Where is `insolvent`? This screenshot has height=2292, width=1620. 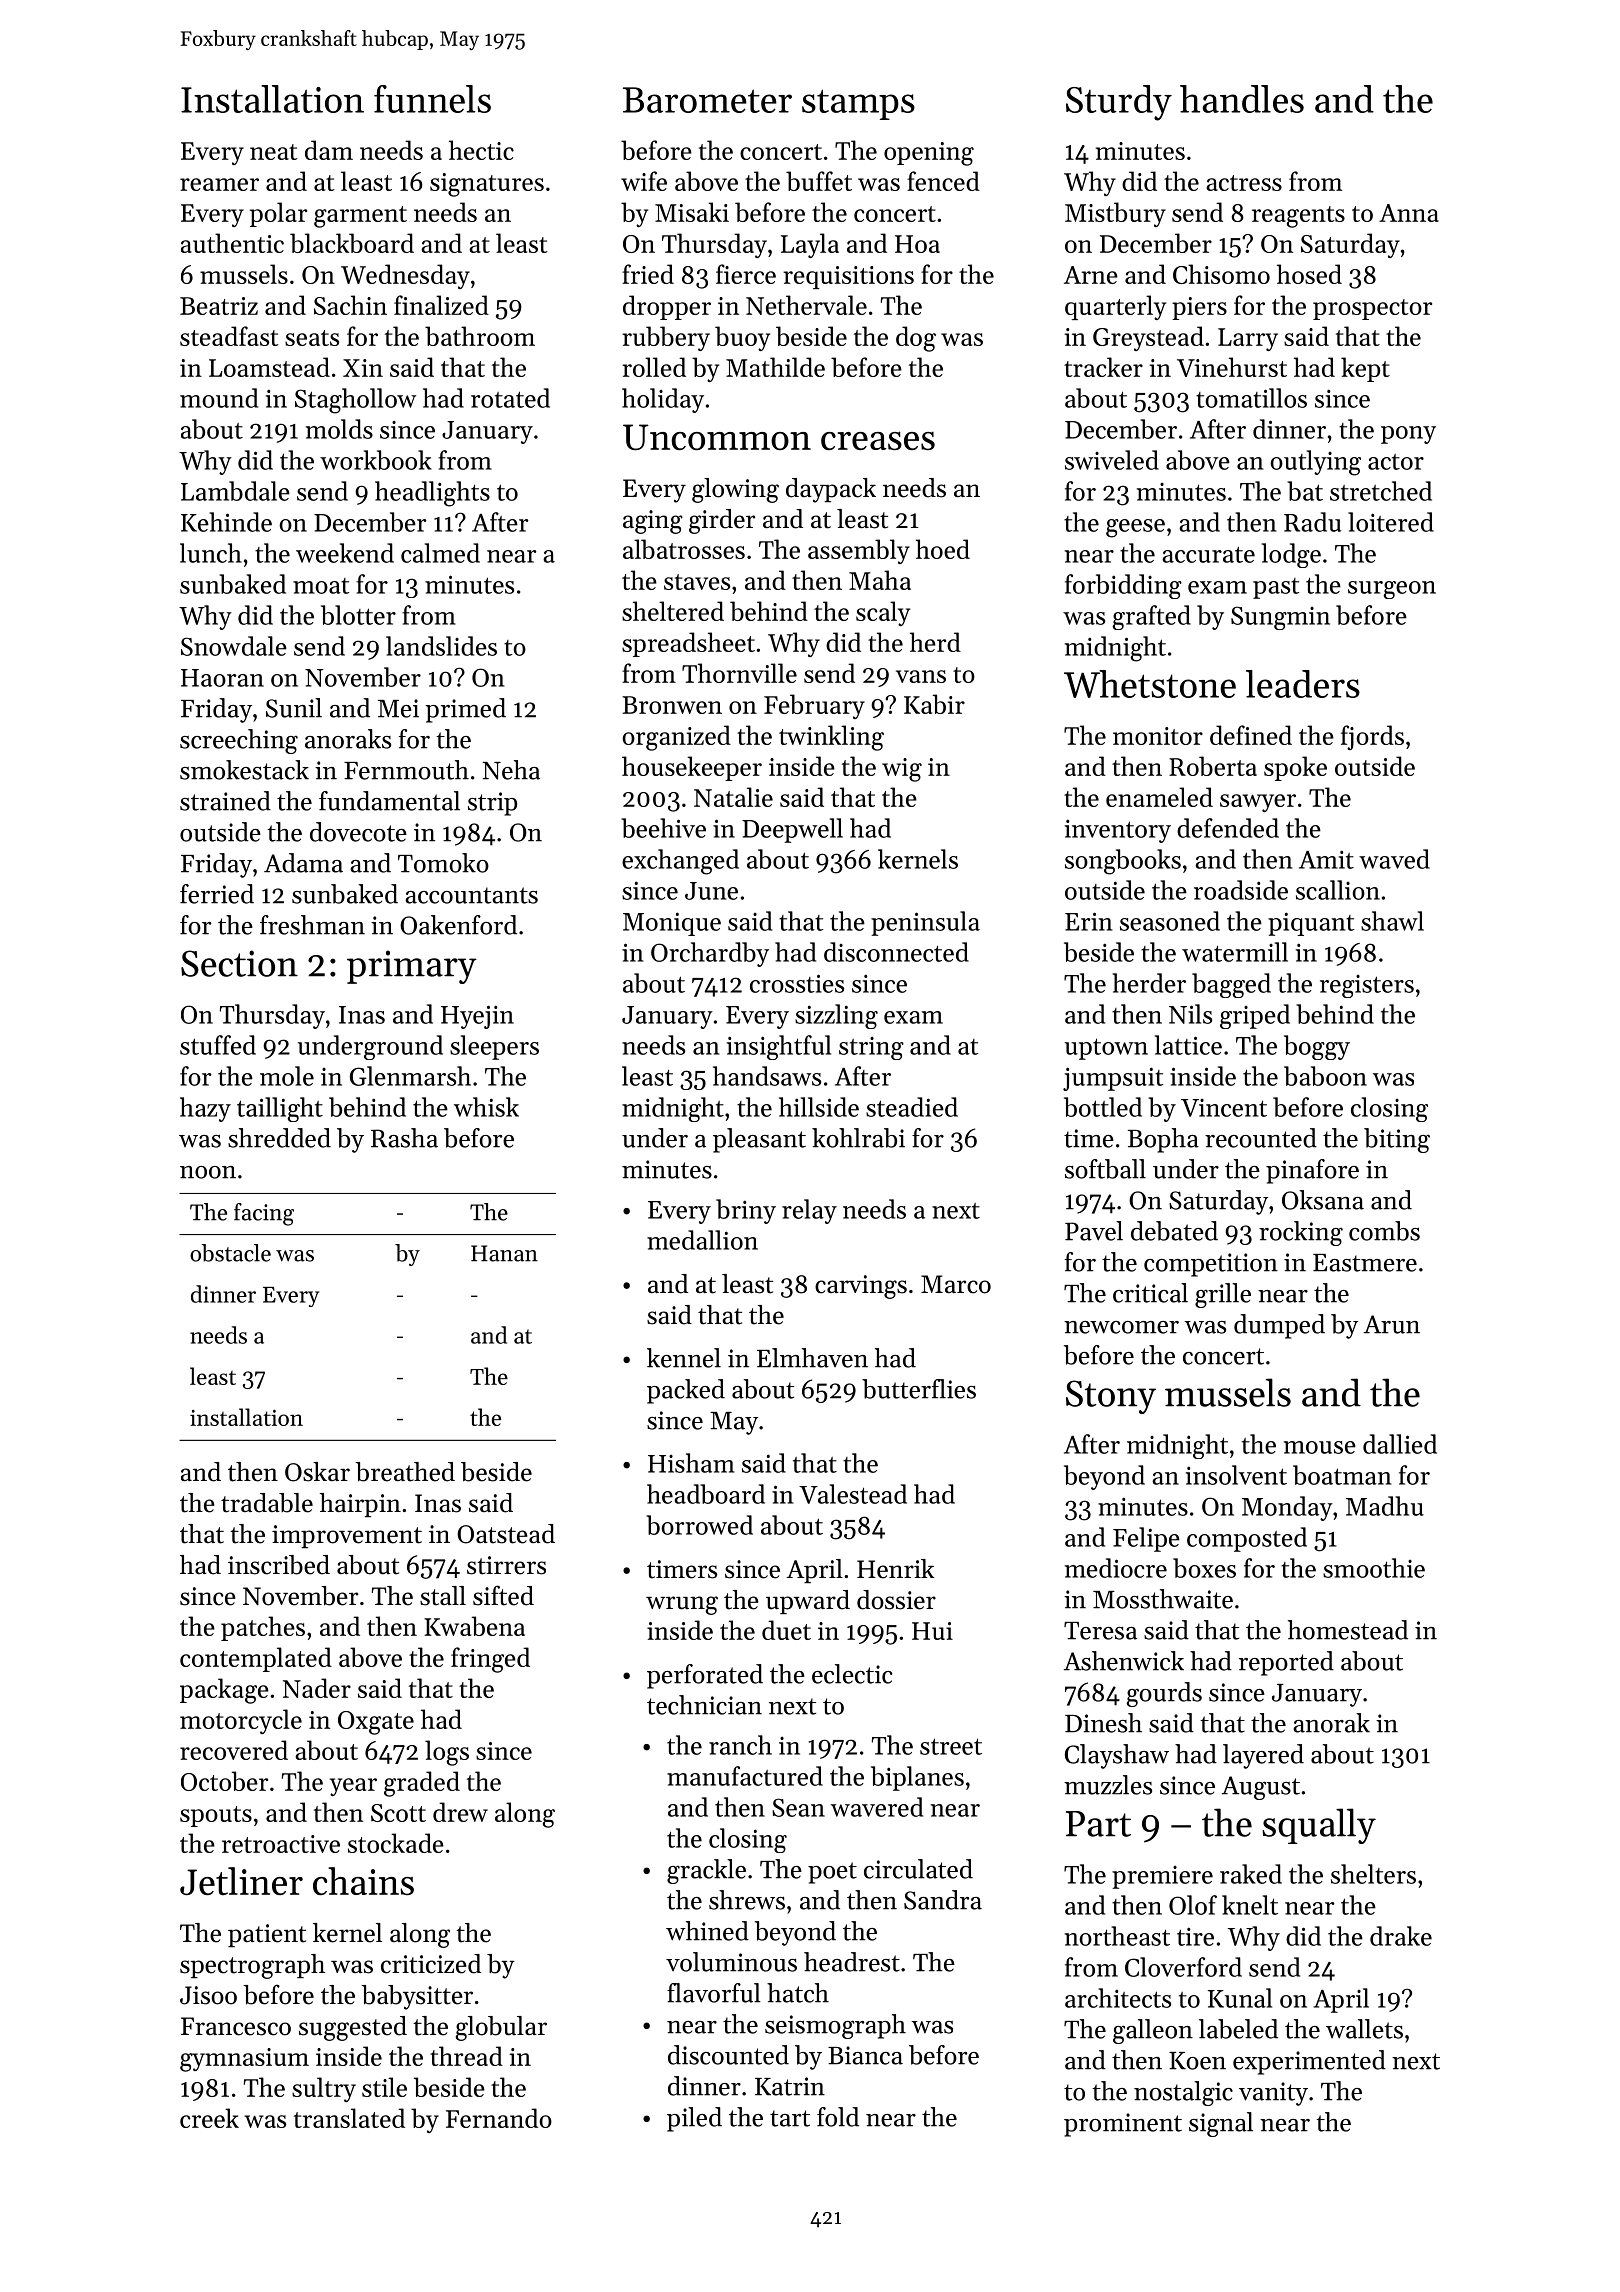 insolvent is located at coordinates (1236, 1475).
